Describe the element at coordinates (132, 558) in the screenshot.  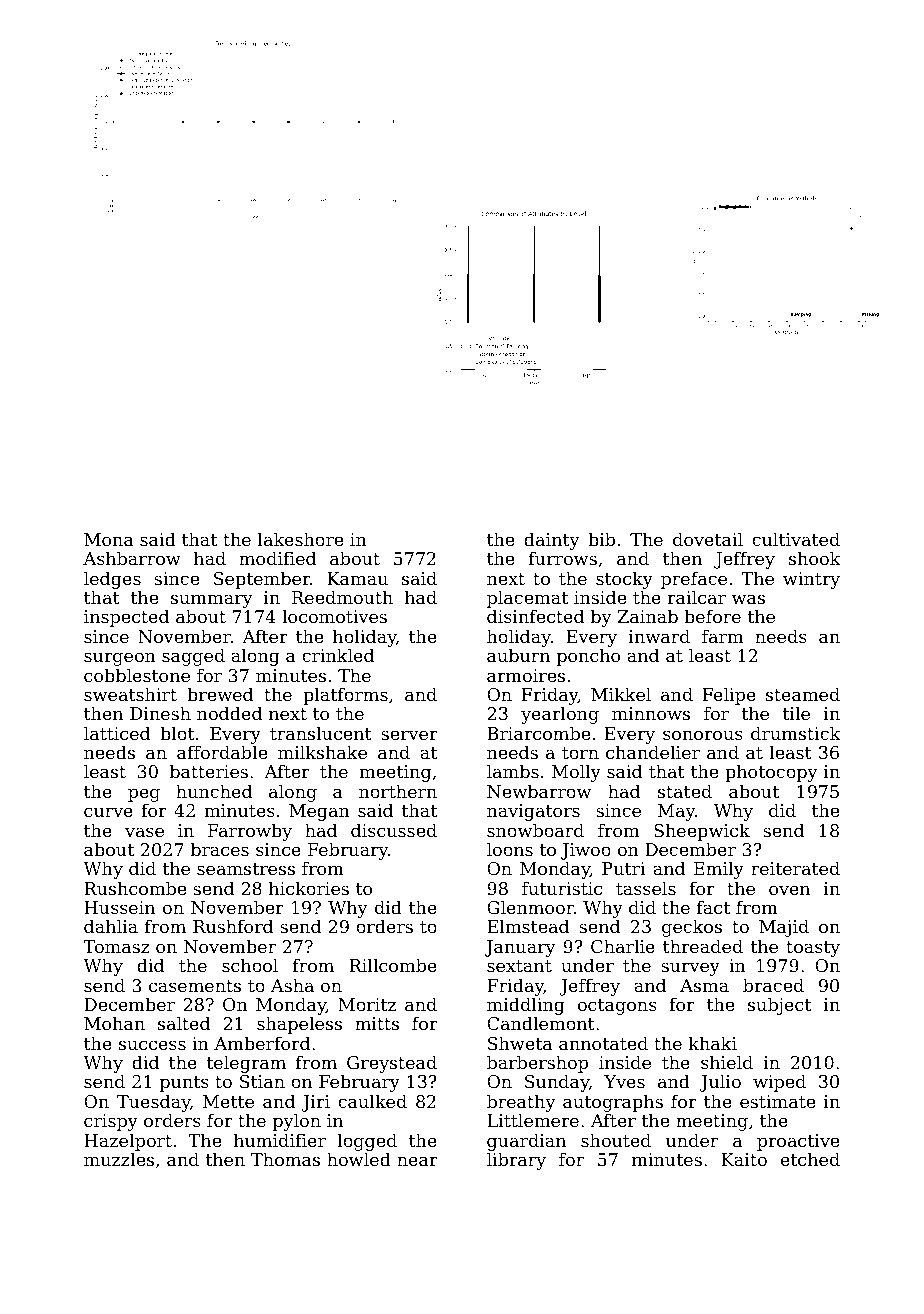
I see `Ashbarrow` at that location.
